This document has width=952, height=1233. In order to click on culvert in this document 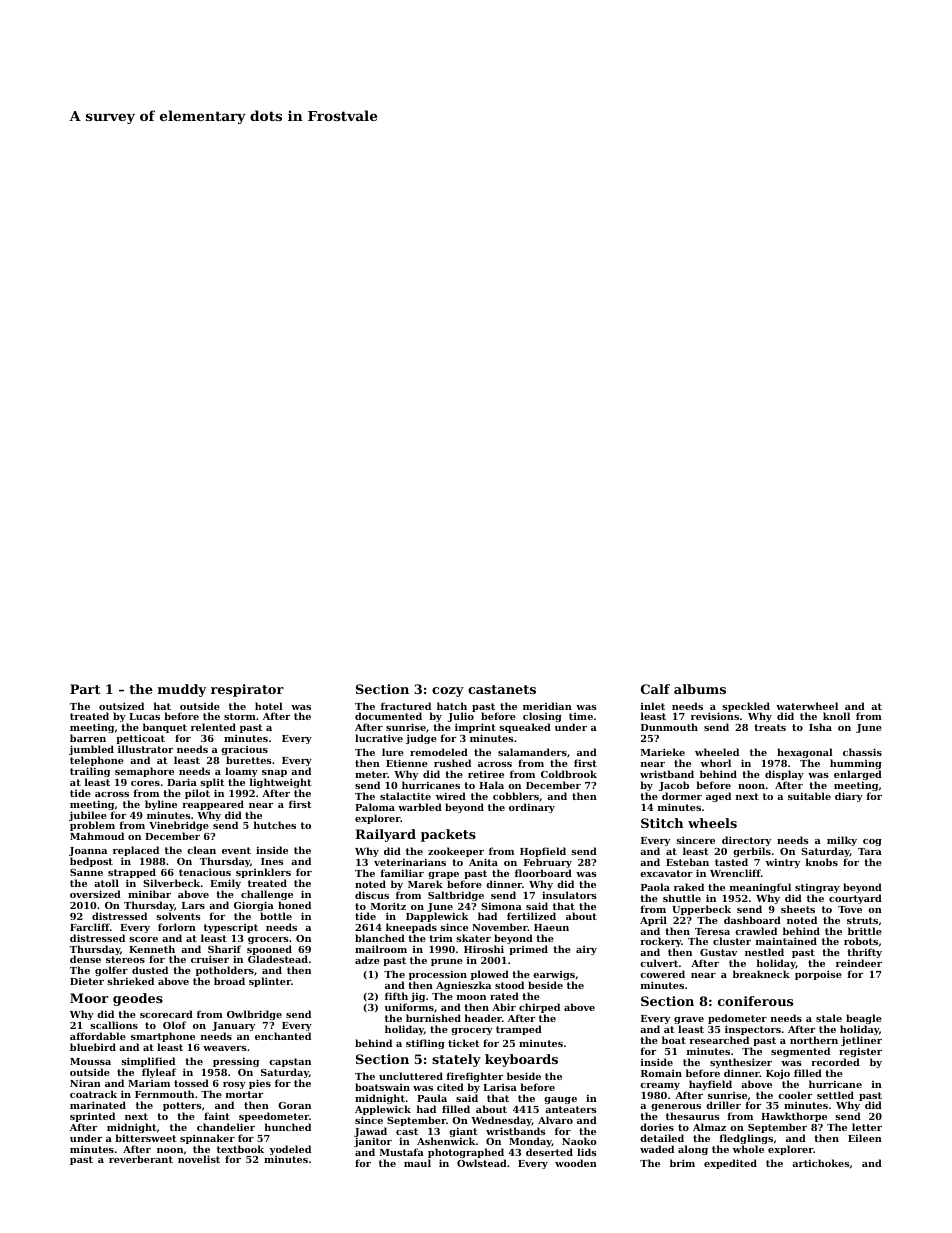, I will do `click(659, 963)`.
